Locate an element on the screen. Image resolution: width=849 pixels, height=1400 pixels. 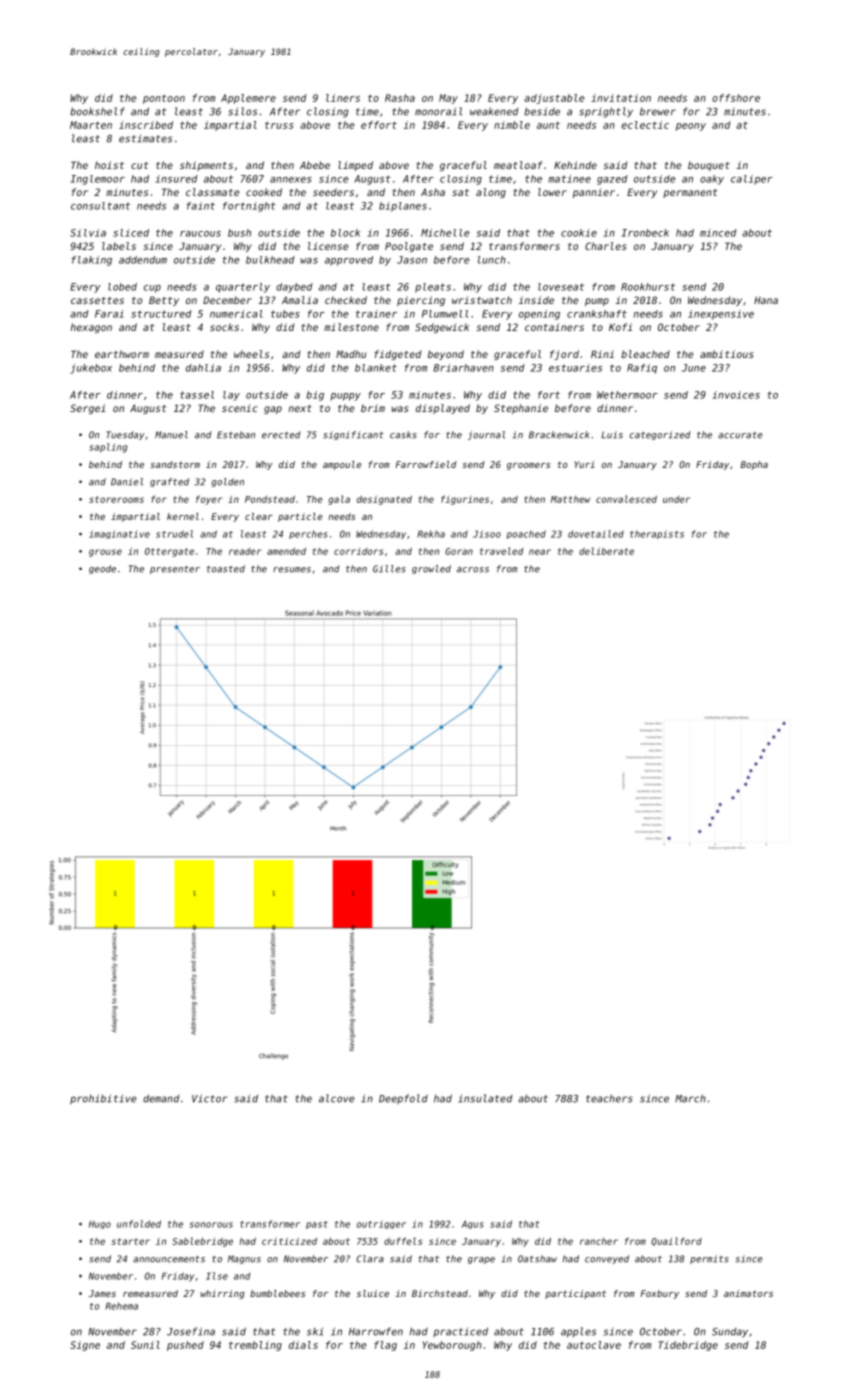
dahlia is located at coordinates (203, 368).
